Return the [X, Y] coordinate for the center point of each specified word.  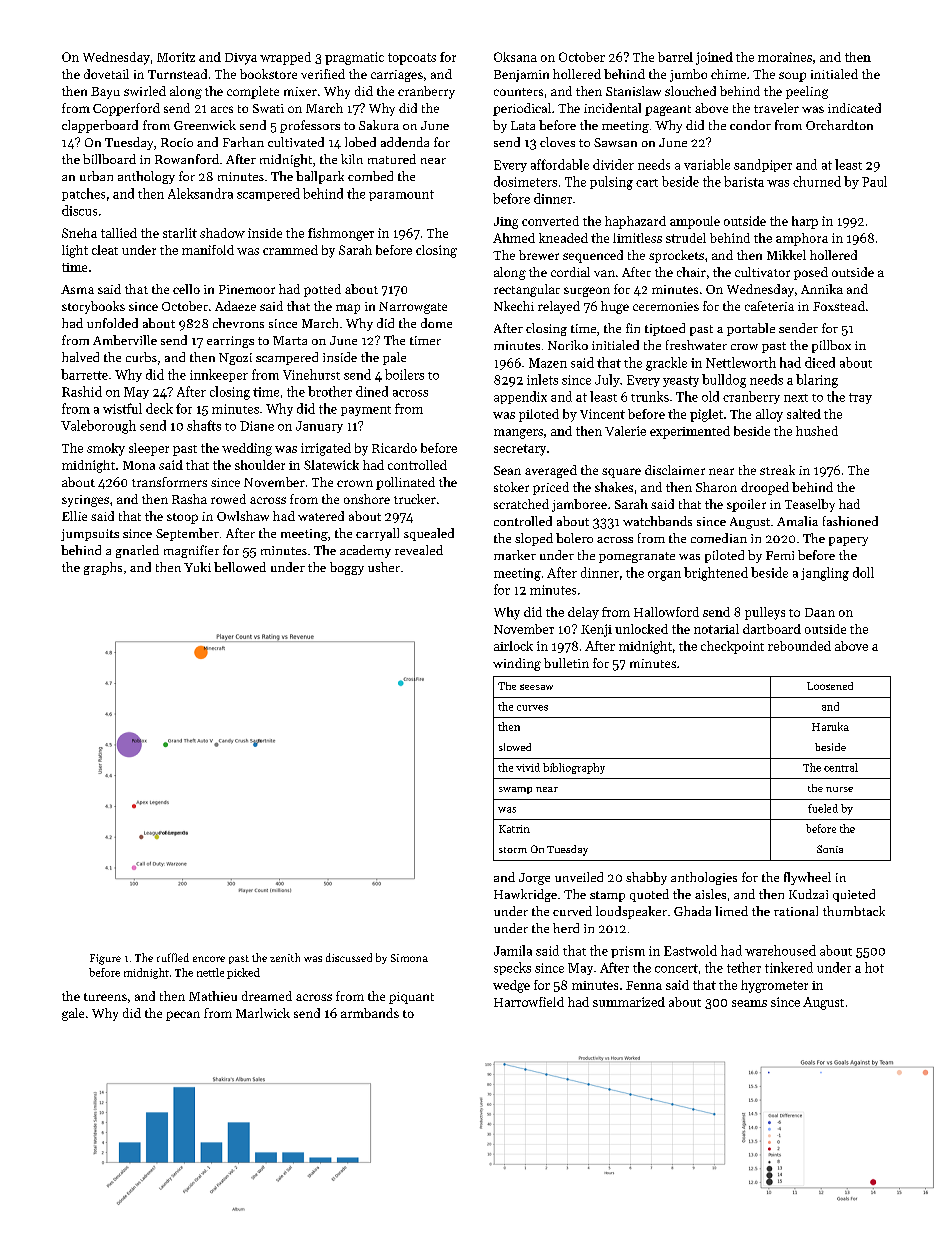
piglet [706, 415]
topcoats [412, 59]
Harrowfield [529, 1002]
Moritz [176, 57]
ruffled [173, 957]
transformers [169, 482]
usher [384, 567]
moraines [785, 57]
